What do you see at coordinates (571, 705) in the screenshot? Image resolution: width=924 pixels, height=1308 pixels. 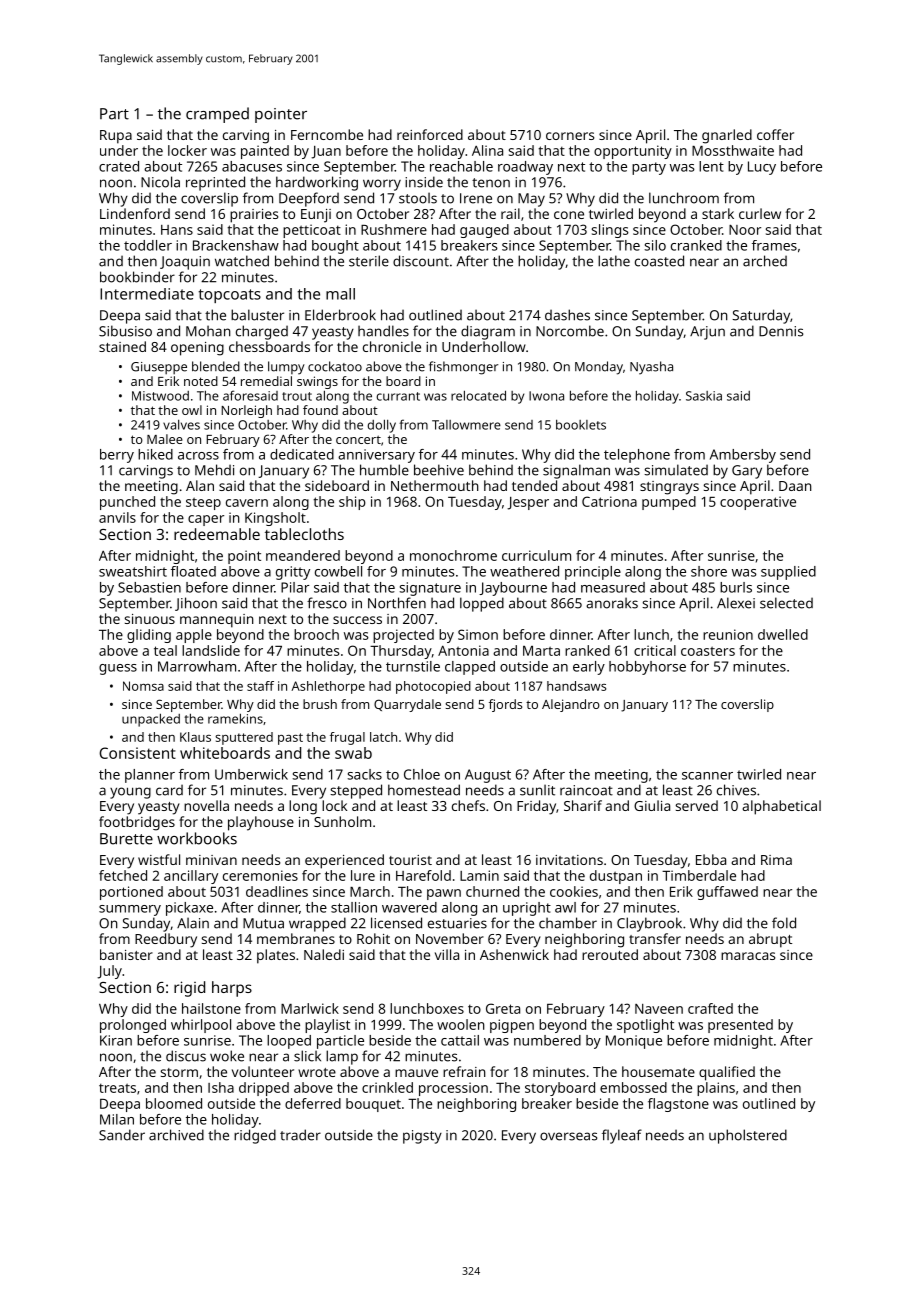 I see `Alejandro` at bounding box center [571, 705].
